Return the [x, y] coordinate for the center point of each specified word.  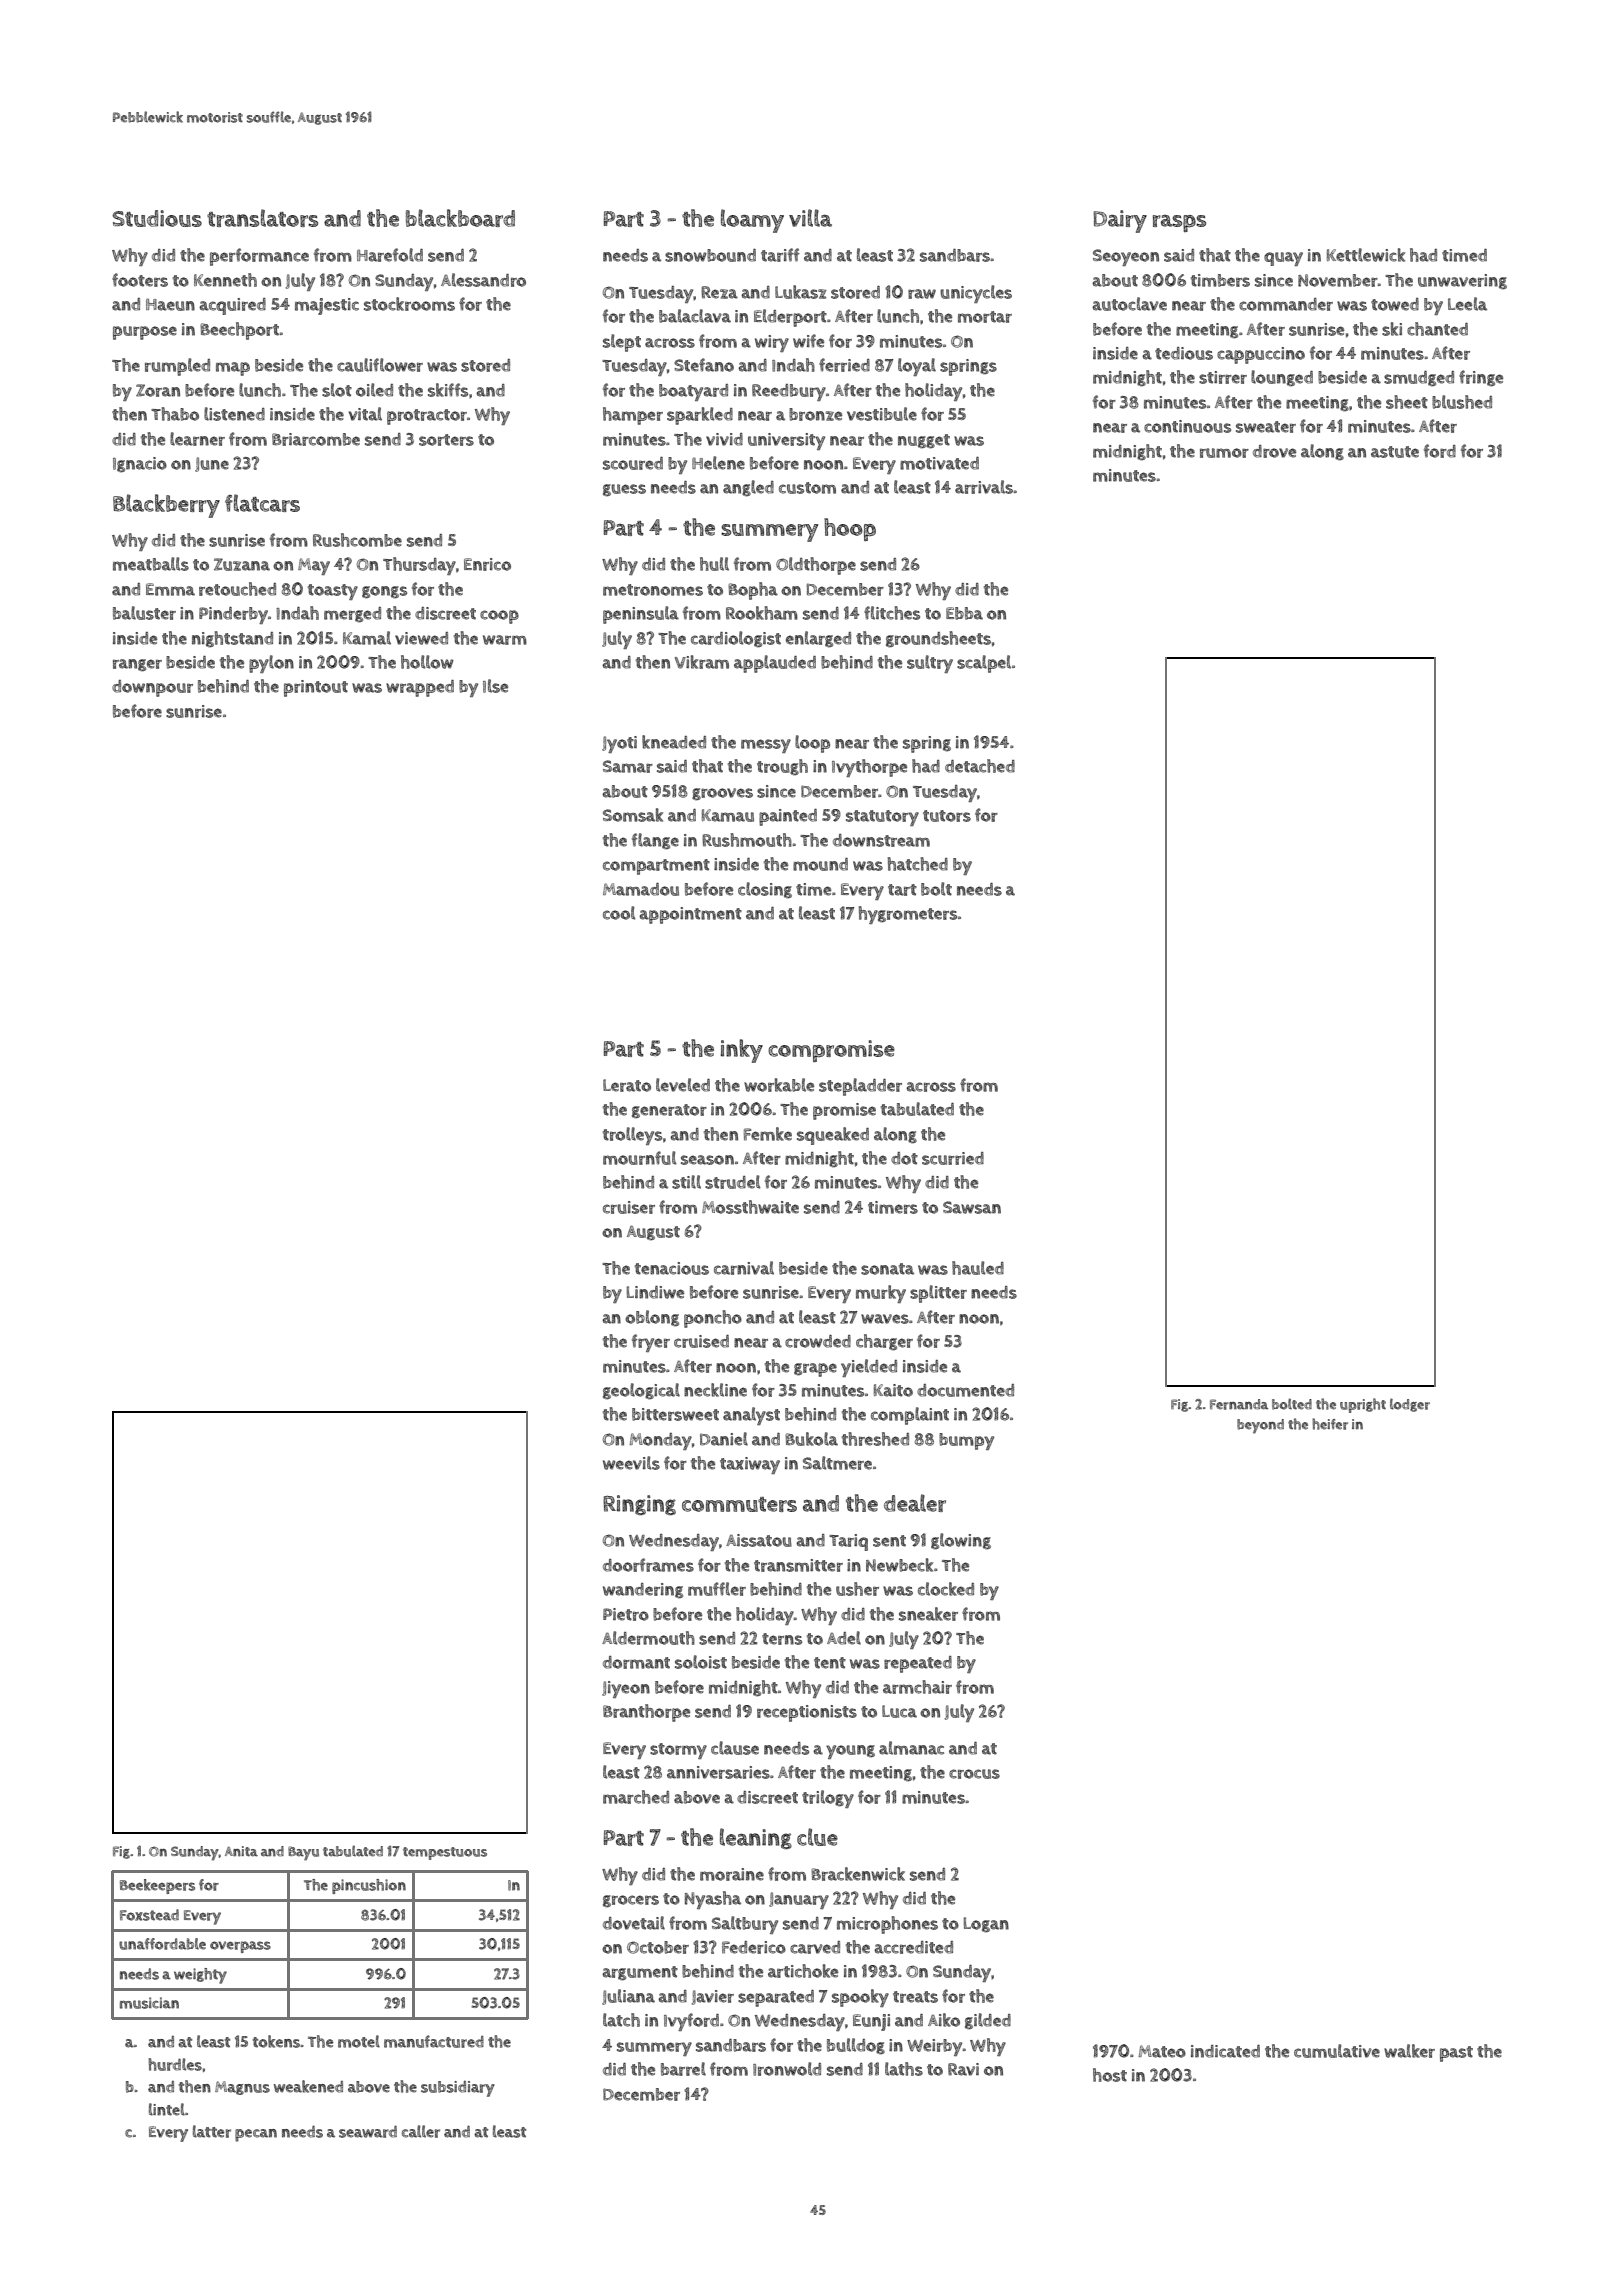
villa [810, 218]
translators [262, 218]
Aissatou [759, 1540]
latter [212, 2131]
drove [1274, 451]
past [1456, 2054]
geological [641, 1391]
